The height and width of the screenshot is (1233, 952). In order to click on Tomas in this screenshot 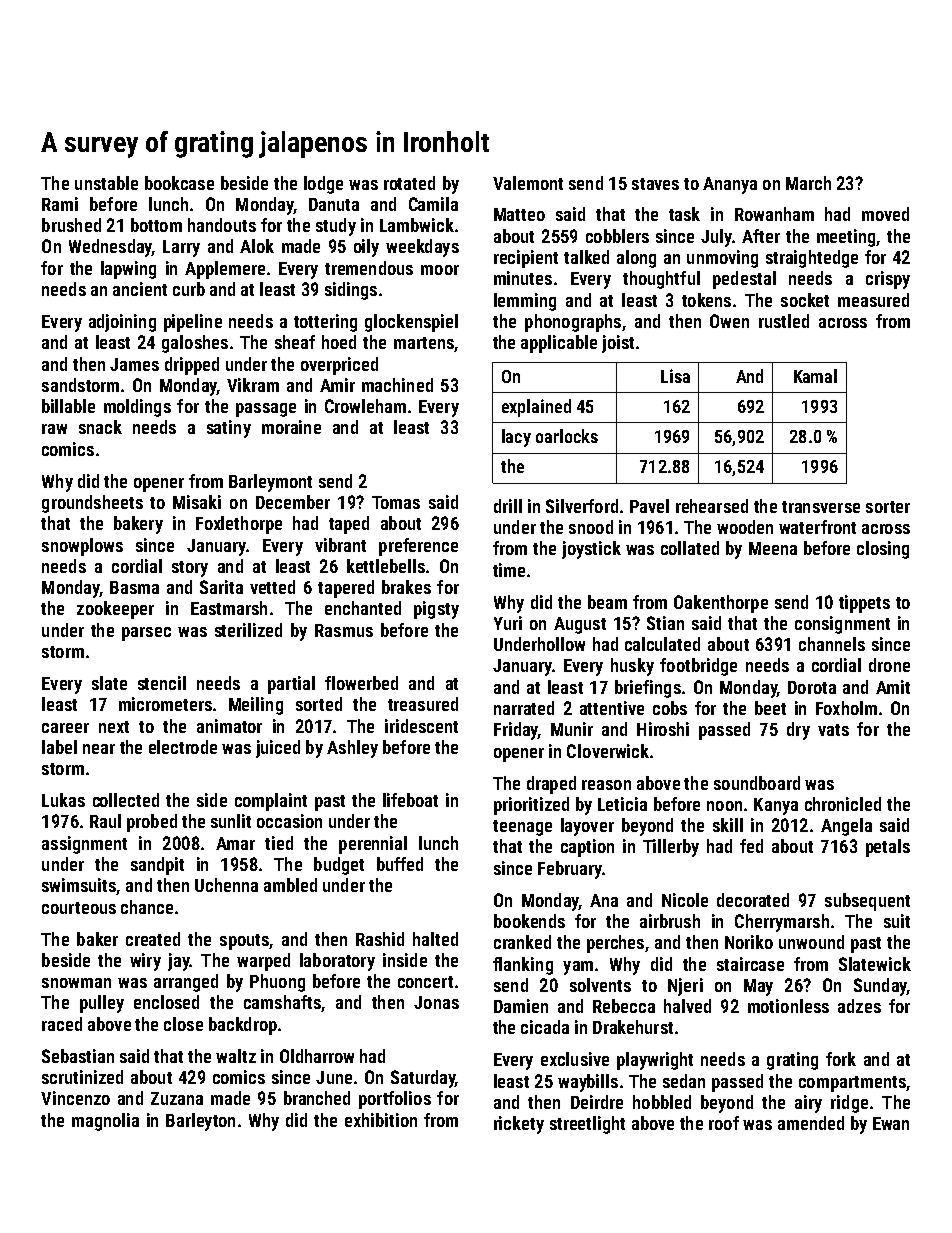, I will do `click(396, 502)`.
